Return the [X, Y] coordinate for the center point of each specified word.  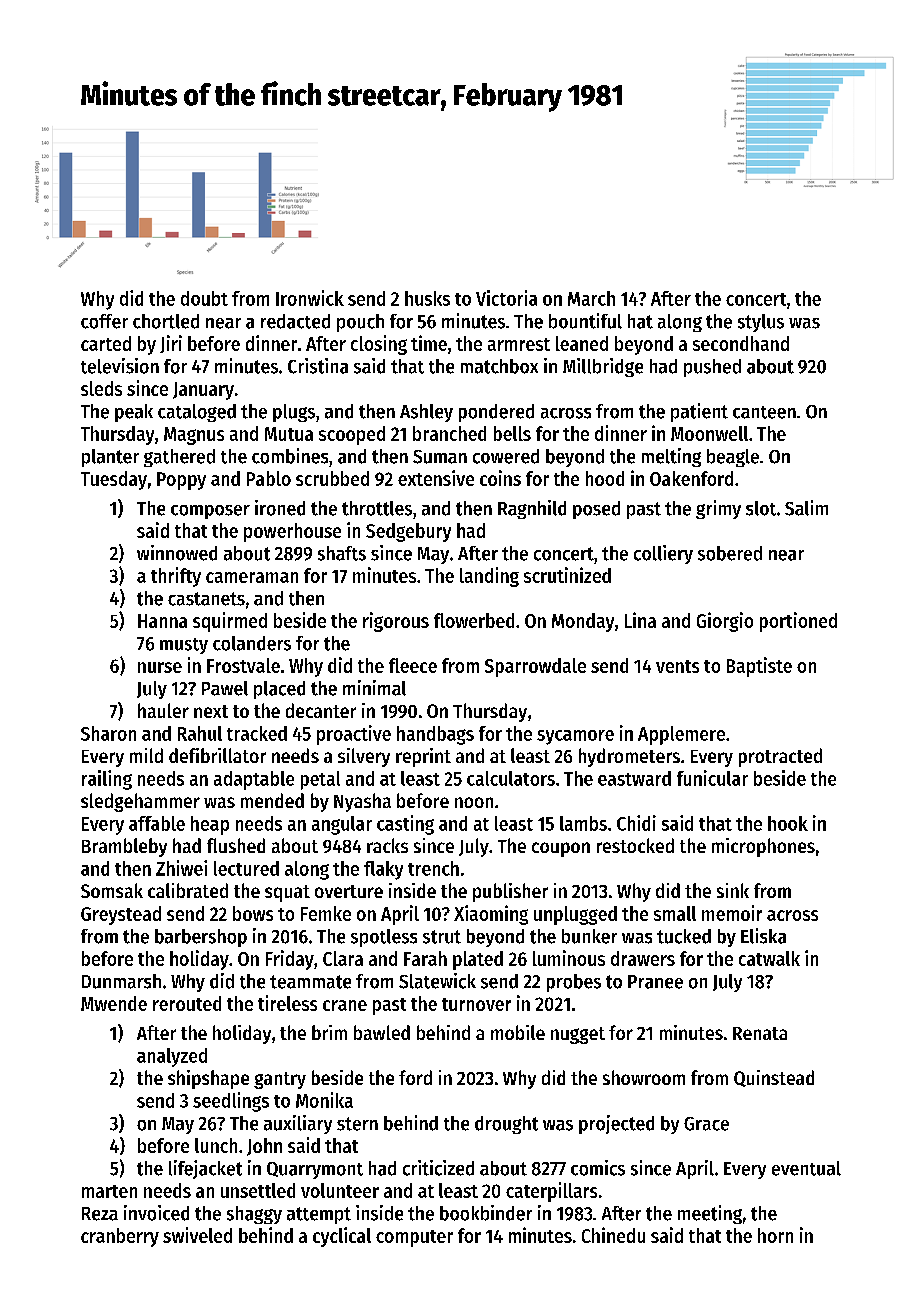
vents [677, 666]
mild [146, 755]
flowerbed [474, 620]
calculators [511, 778]
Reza [100, 1214]
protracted [780, 757]
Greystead [121, 915]
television [120, 366]
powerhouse [292, 532]
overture [349, 891]
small [675, 913]
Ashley [426, 413]
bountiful [585, 321]
